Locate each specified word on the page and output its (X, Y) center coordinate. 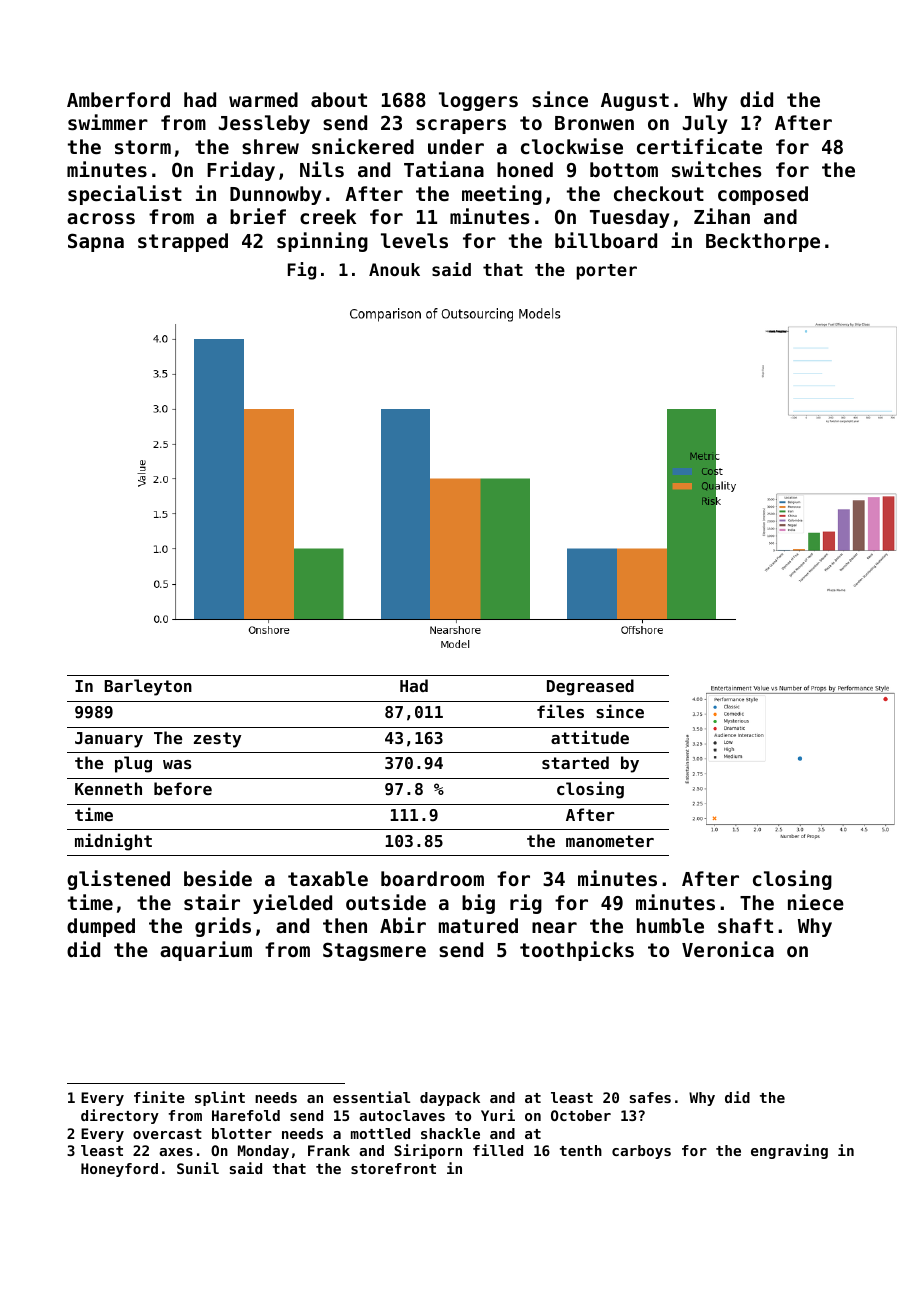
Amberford (118, 99)
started (575, 762)
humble (670, 925)
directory (120, 1116)
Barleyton (148, 687)
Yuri (498, 1115)
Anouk (394, 269)
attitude (590, 737)
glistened (118, 880)
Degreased (590, 687)
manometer (610, 841)
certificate (699, 146)
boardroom (432, 878)
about (339, 99)
